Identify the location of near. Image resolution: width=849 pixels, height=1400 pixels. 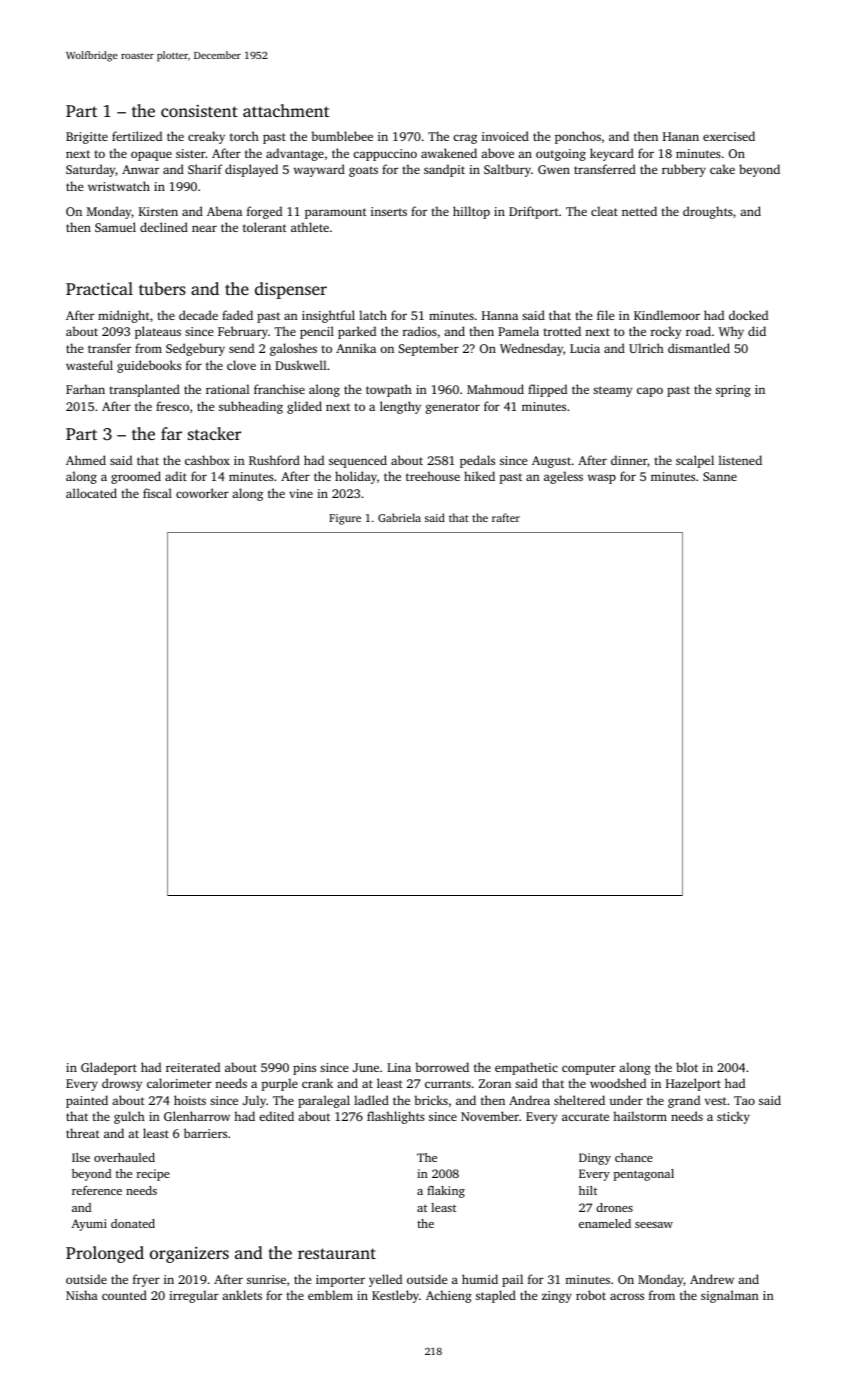
(204, 228).
